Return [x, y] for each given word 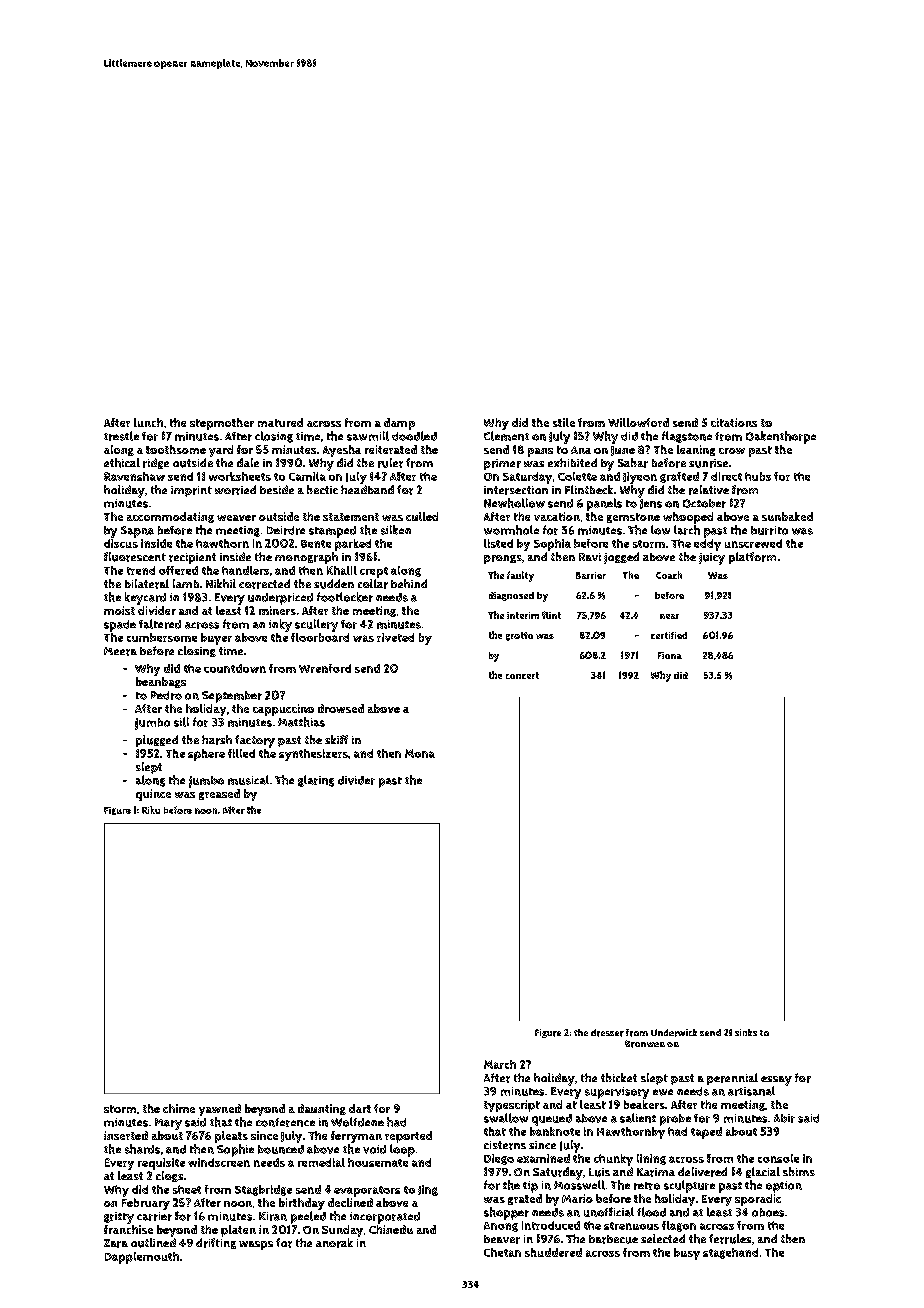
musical [248, 780]
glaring [316, 781]
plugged [157, 741]
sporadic [758, 1200]
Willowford [638, 422]
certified [669, 635]
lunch [148, 422]
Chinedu [391, 1229]
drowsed [341, 708]
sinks [746, 1032]
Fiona [670, 655]
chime [179, 1108]
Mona [420, 753]
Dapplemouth [142, 1258]
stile [564, 422]
